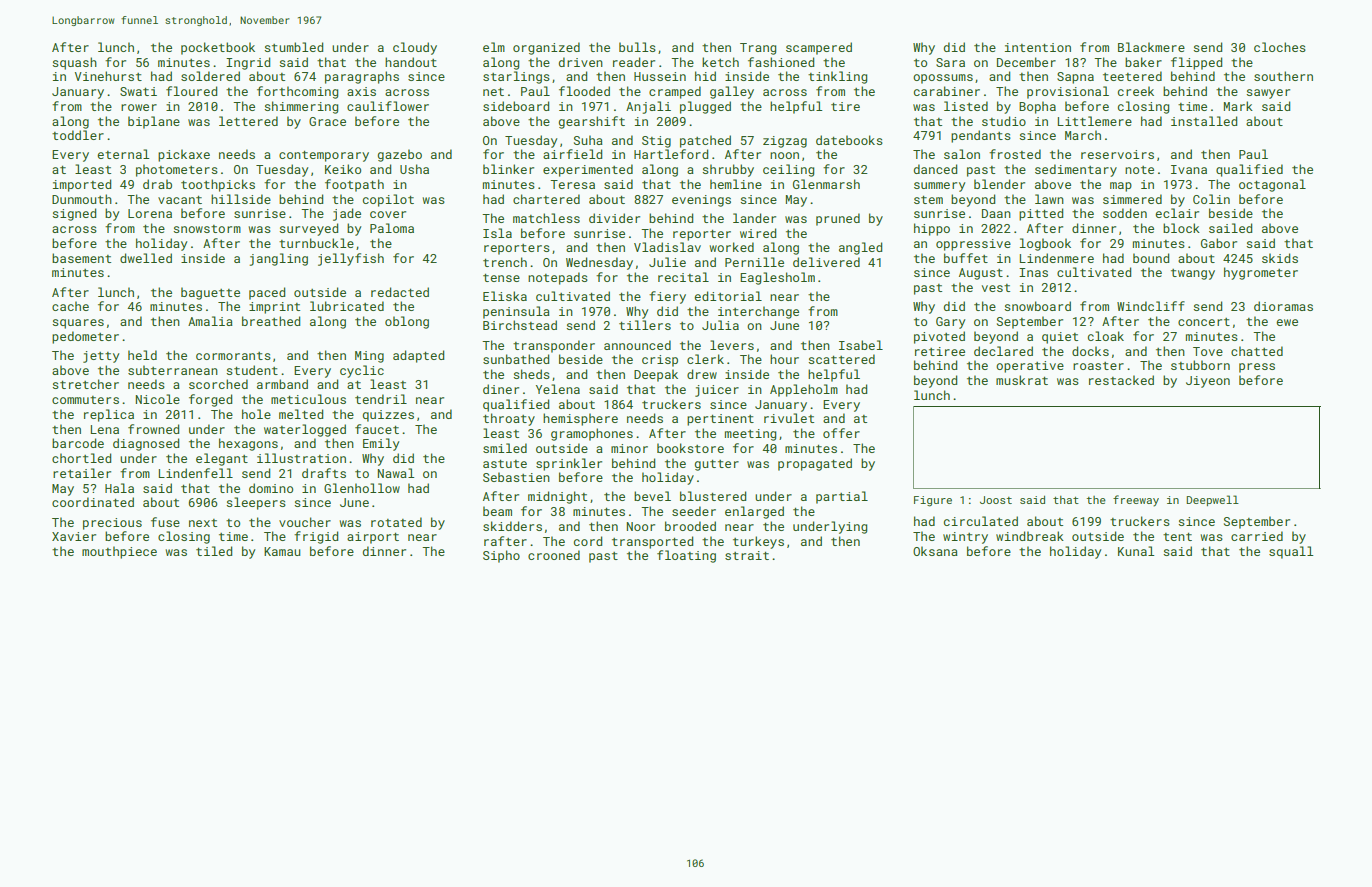  What do you see at coordinates (1280, 47) in the document?
I see `cloches` at bounding box center [1280, 47].
